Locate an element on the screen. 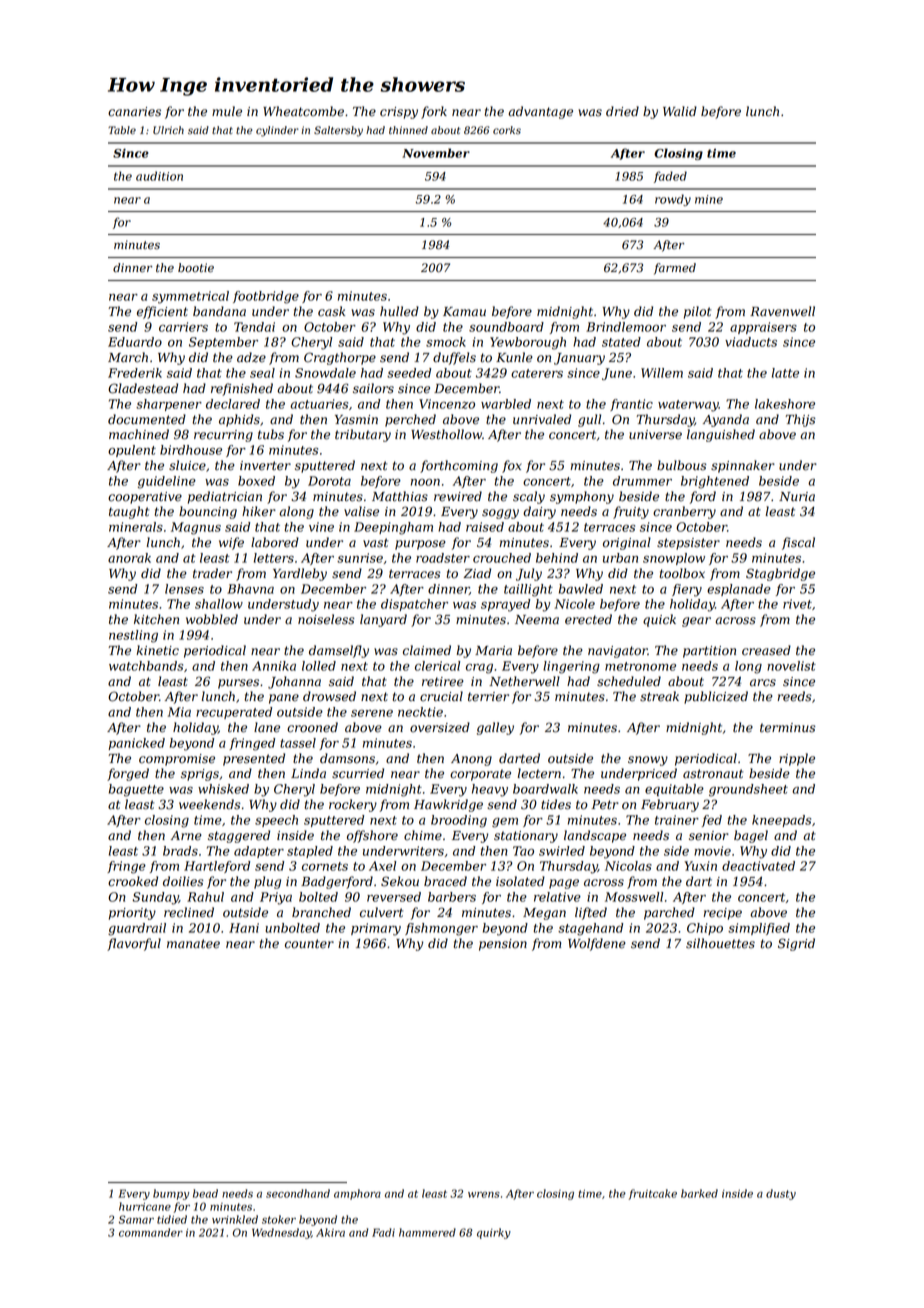 The height and width of the screenshot is (1308, 924). crispy is located at coordinates (399, 113).
